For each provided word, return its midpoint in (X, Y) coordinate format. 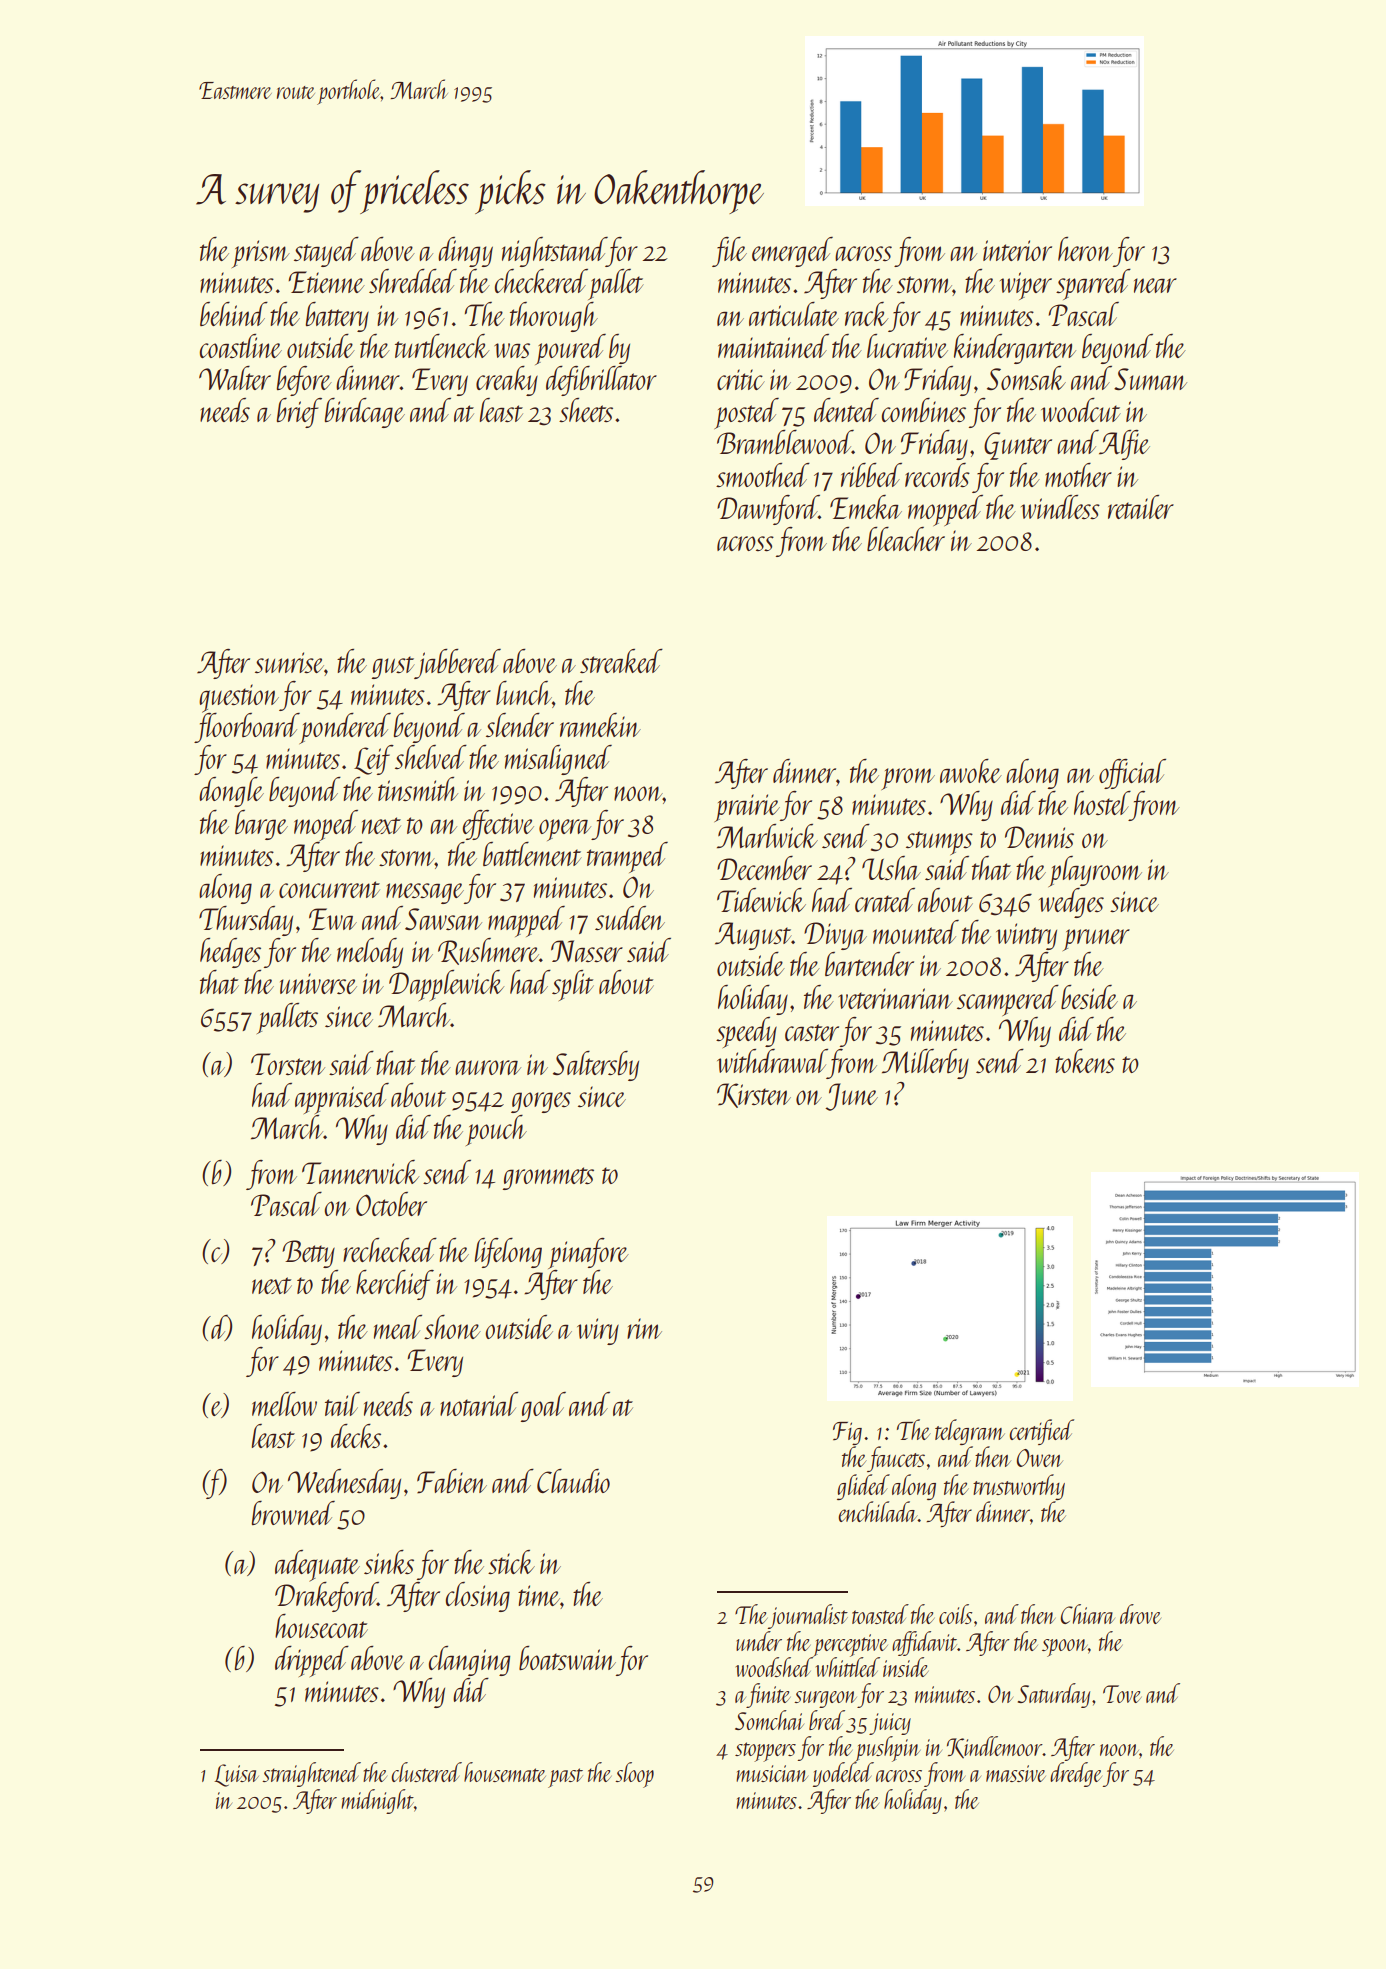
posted (746, 413)
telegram (970, 1432)
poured (570, 349)
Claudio (573, 1481)
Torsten (288, 1064)
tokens (1085, 1061)
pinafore (588, 1253)
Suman (1150, 379)
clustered (426, 1772)
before (304, 381)
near (1155, 285)
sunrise (289, 662)
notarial (479, 1404)
